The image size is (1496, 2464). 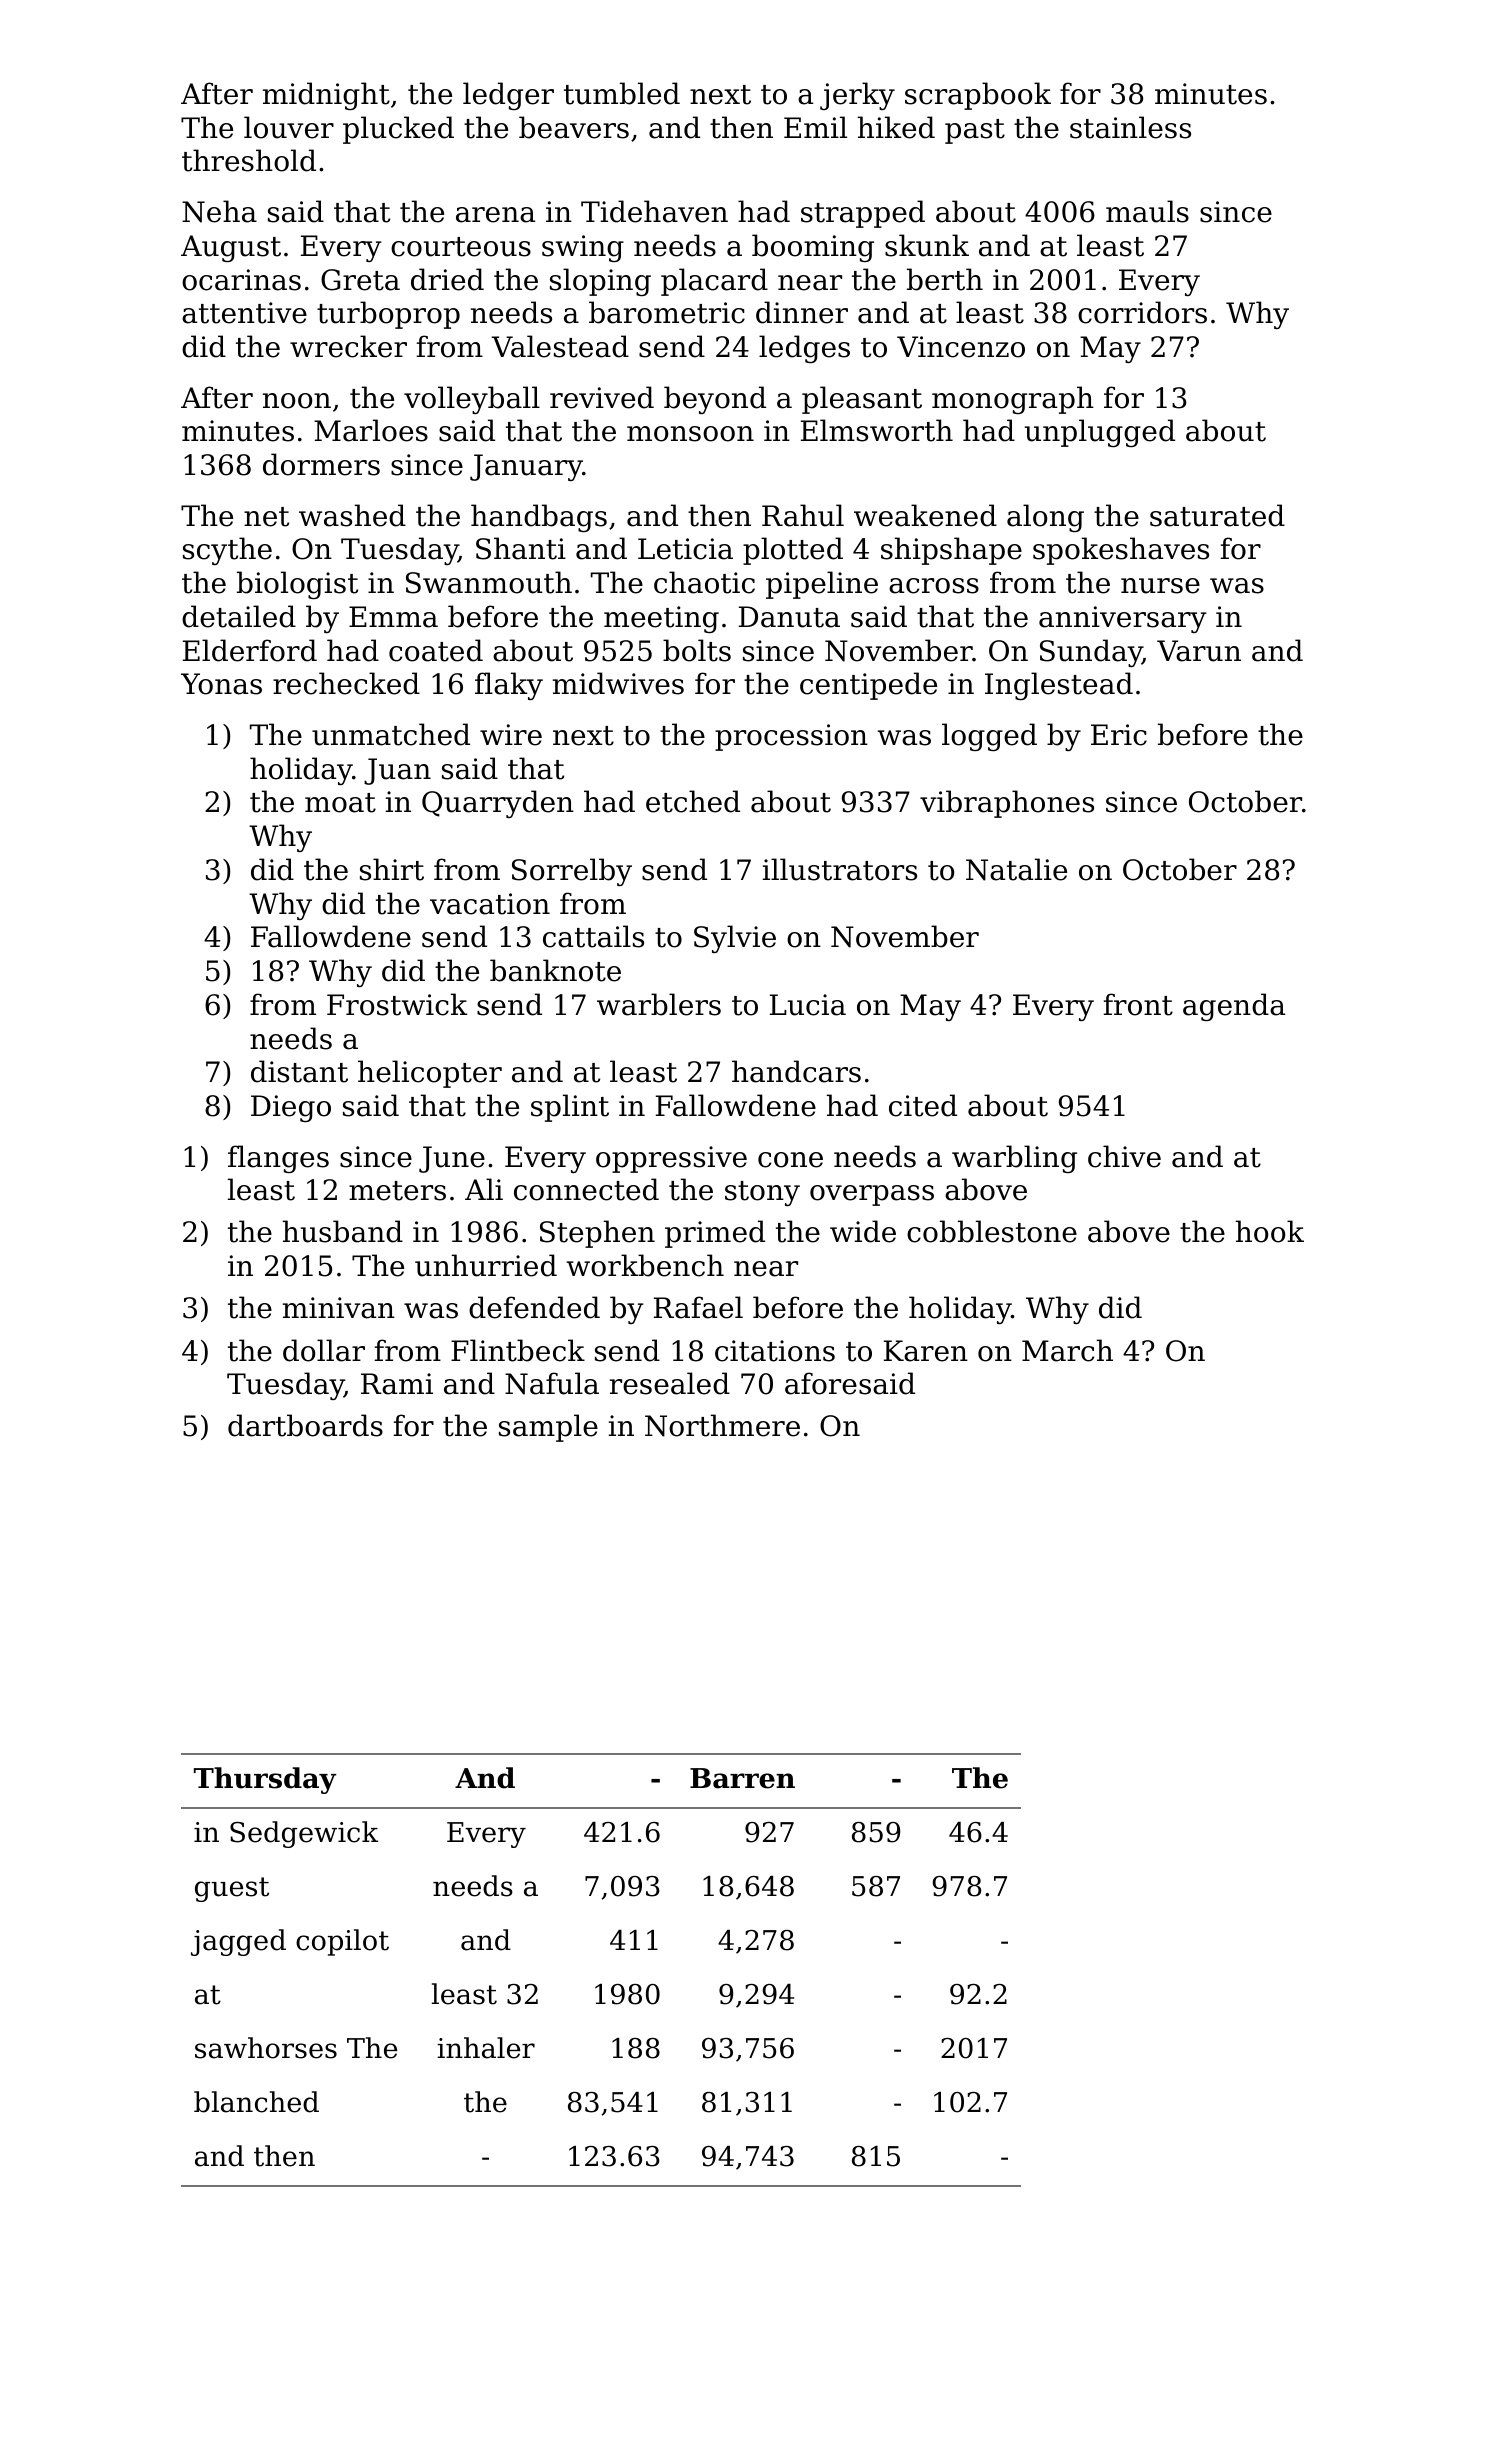 I want to click on inhaler, so click(x=486, y=2048).
